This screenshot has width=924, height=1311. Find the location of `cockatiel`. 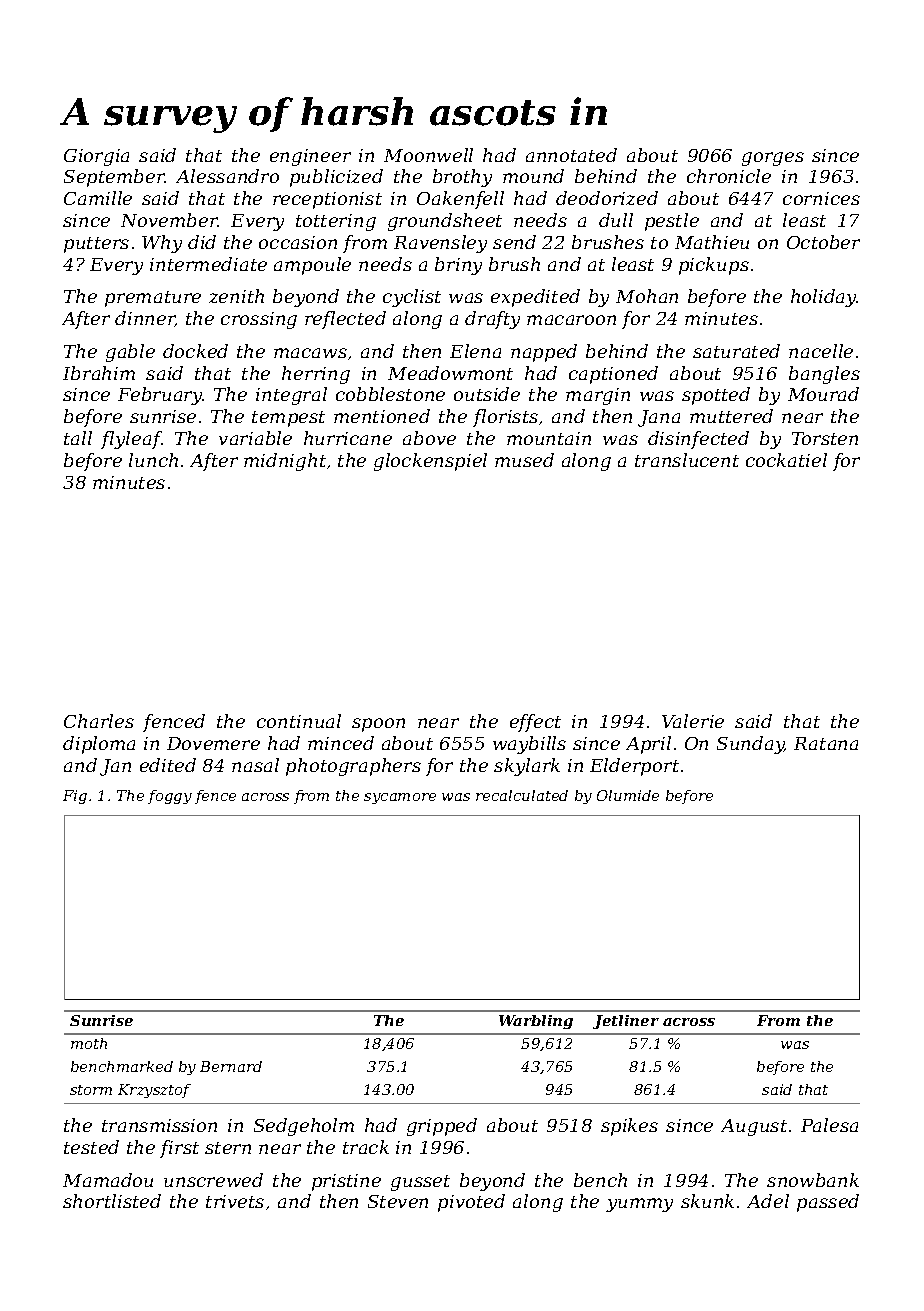

cockatiel is located at coordinates (786, 460).
